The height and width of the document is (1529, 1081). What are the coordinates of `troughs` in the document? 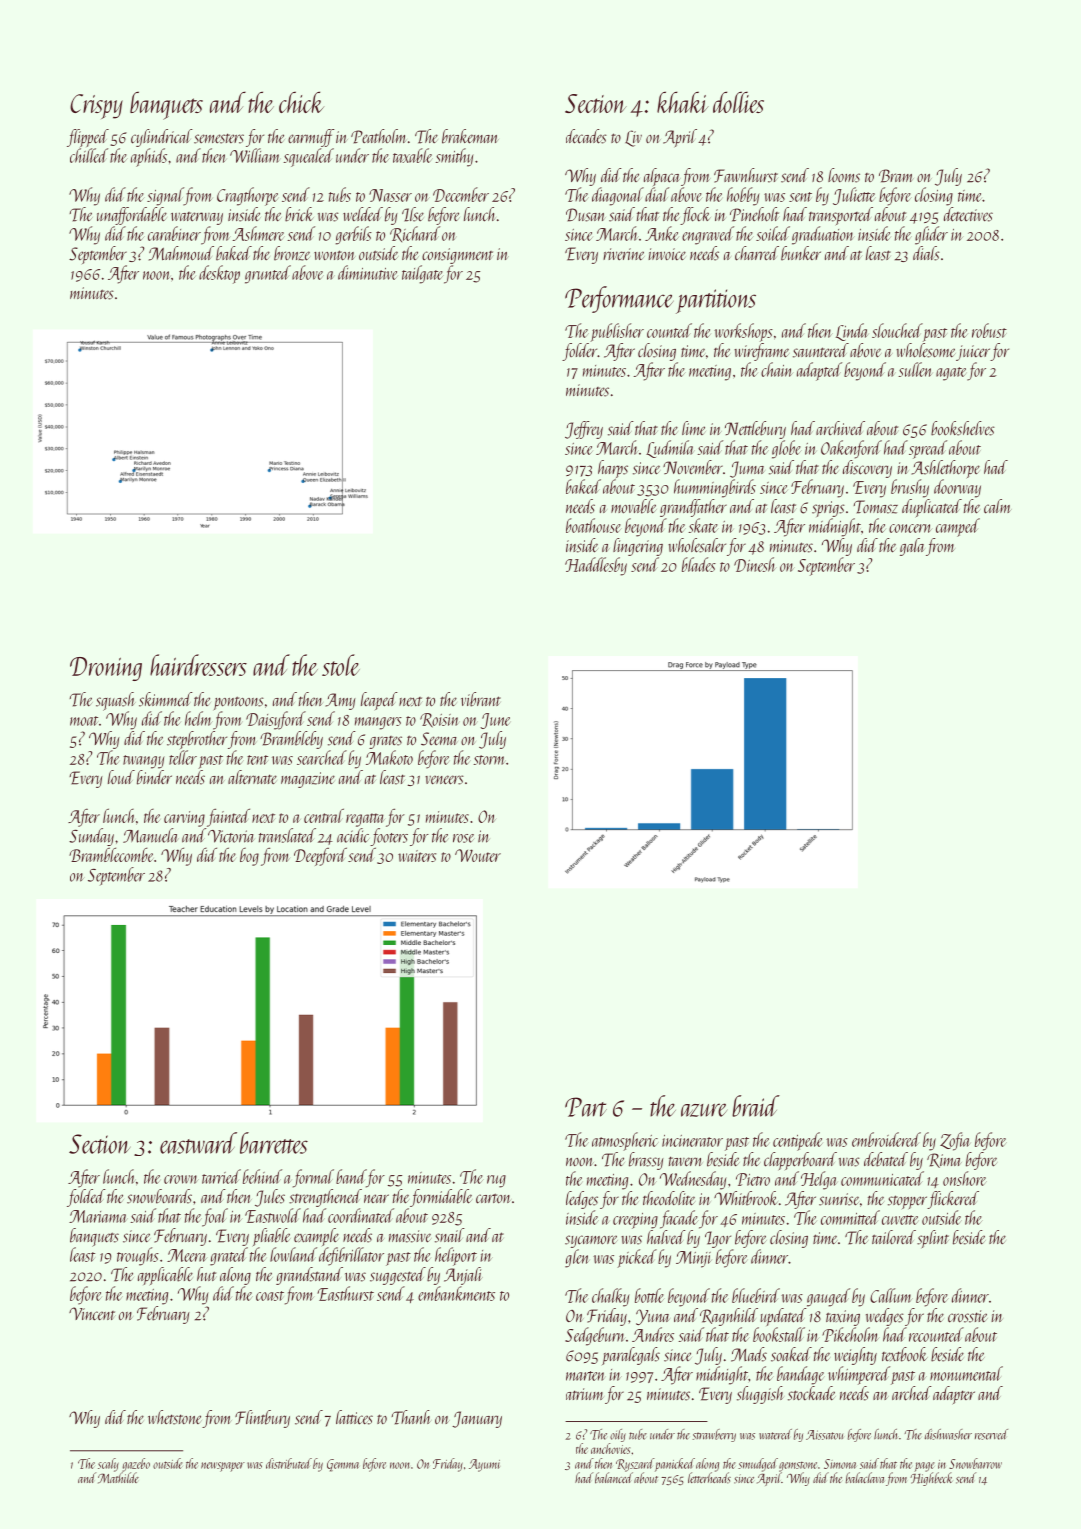 It's located at (138, 1256).
